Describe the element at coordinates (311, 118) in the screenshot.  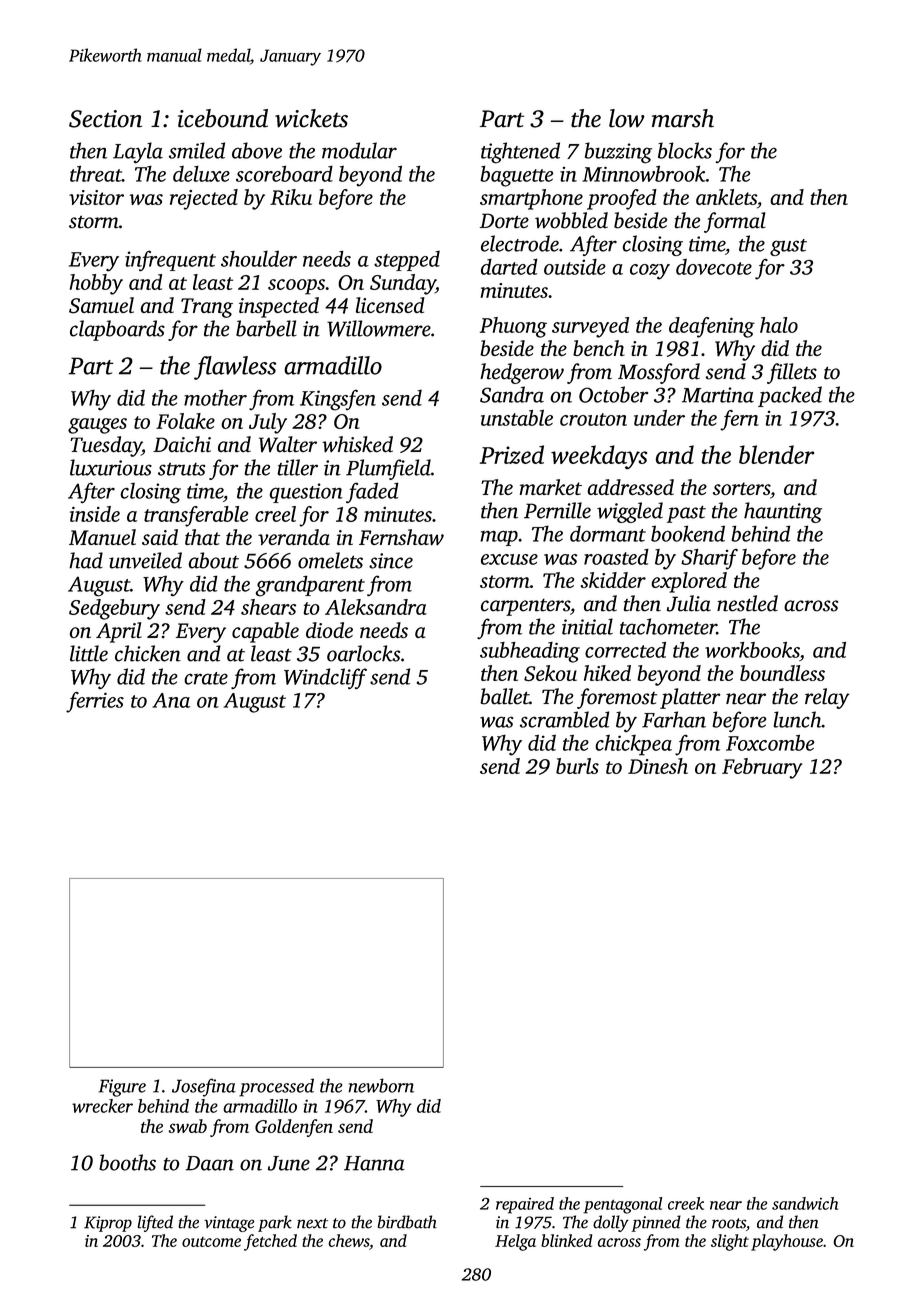
I see `wickets` at that location.
